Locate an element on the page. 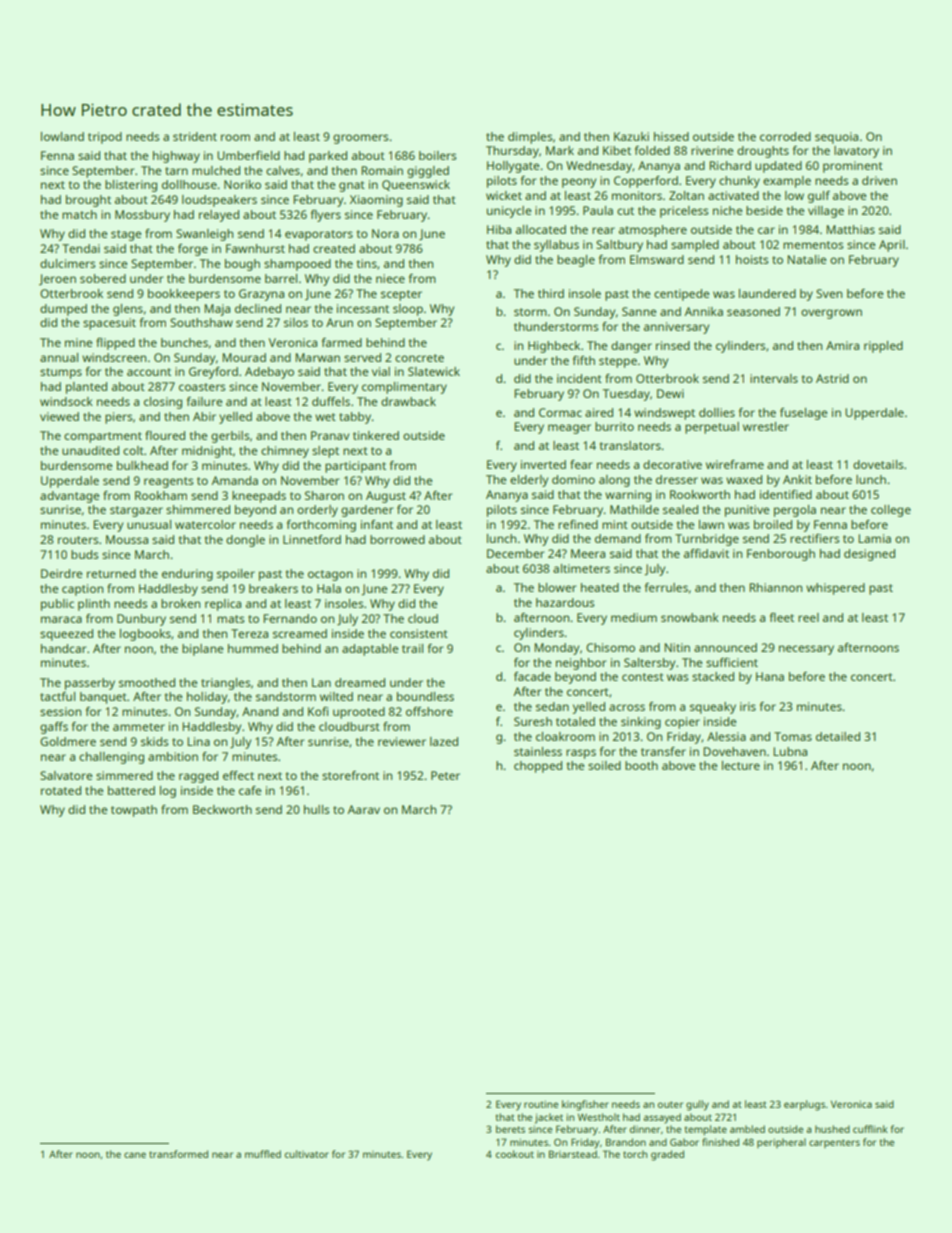  Aarav is located at coordinates (363, 809).
